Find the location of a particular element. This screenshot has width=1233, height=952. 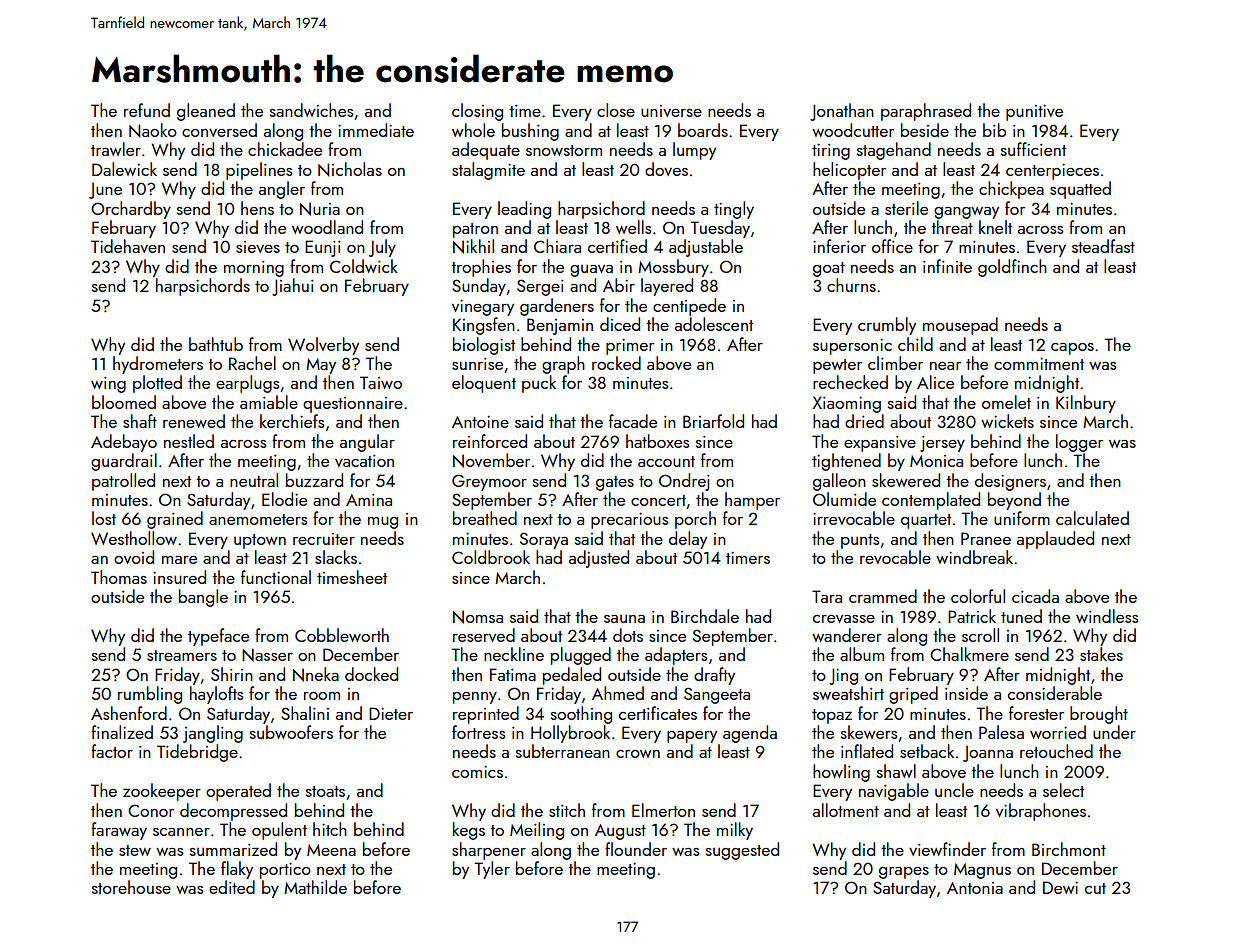

Wolverby is located at coordinates (323, 346).
